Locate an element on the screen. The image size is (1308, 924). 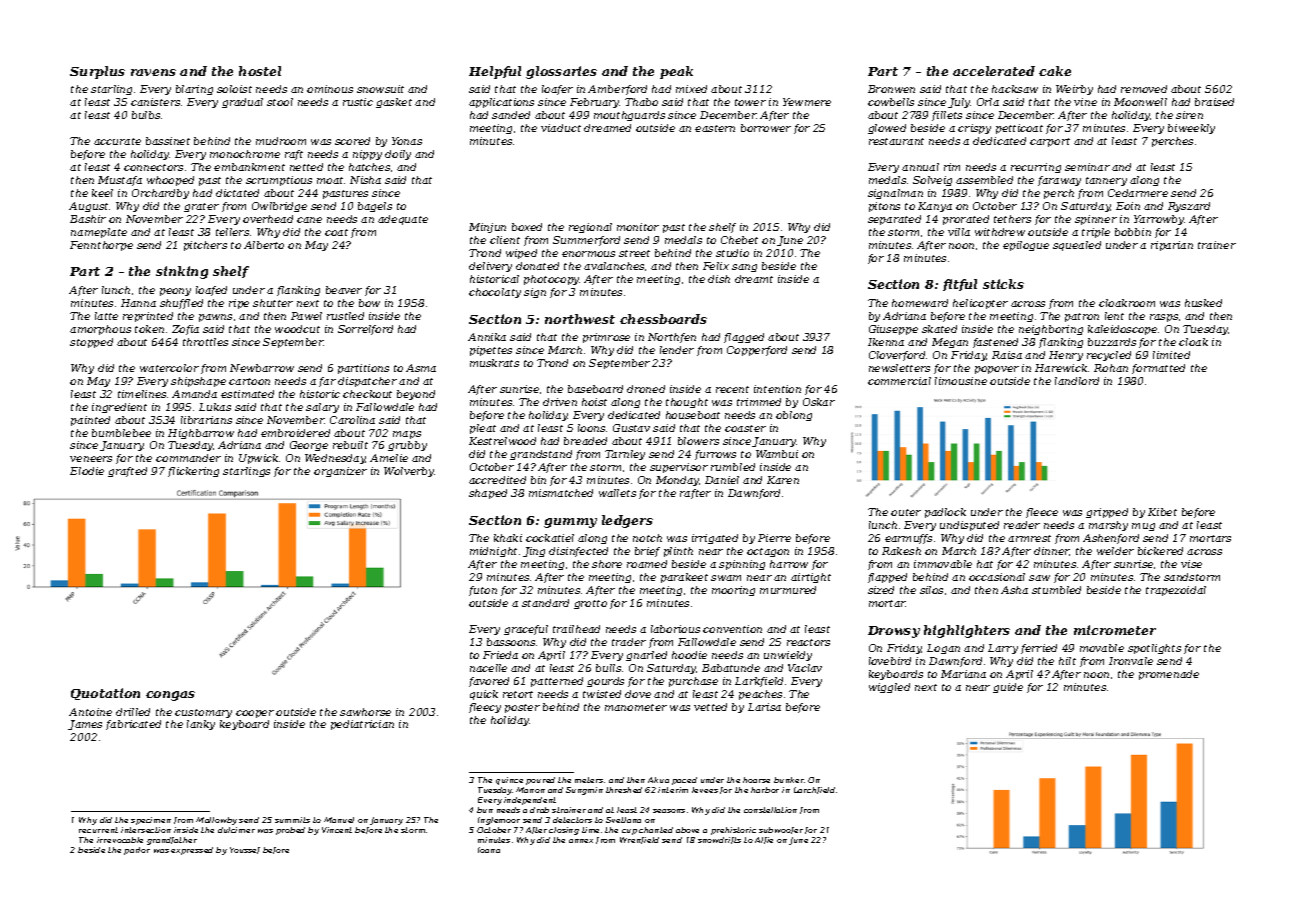
delivery is located at coordinates (490, 267).
